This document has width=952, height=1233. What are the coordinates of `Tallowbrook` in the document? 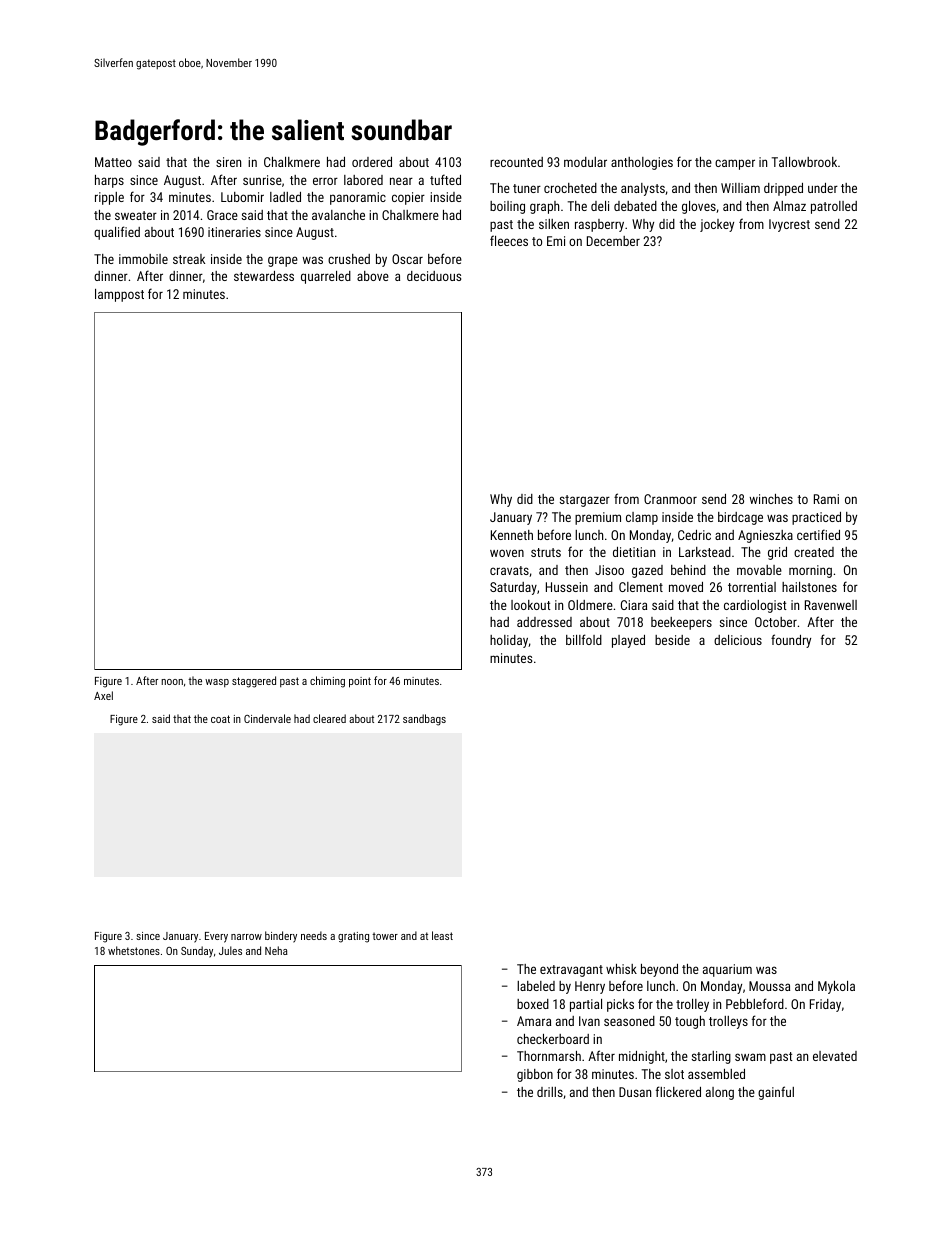 It's located at (804, 162).
